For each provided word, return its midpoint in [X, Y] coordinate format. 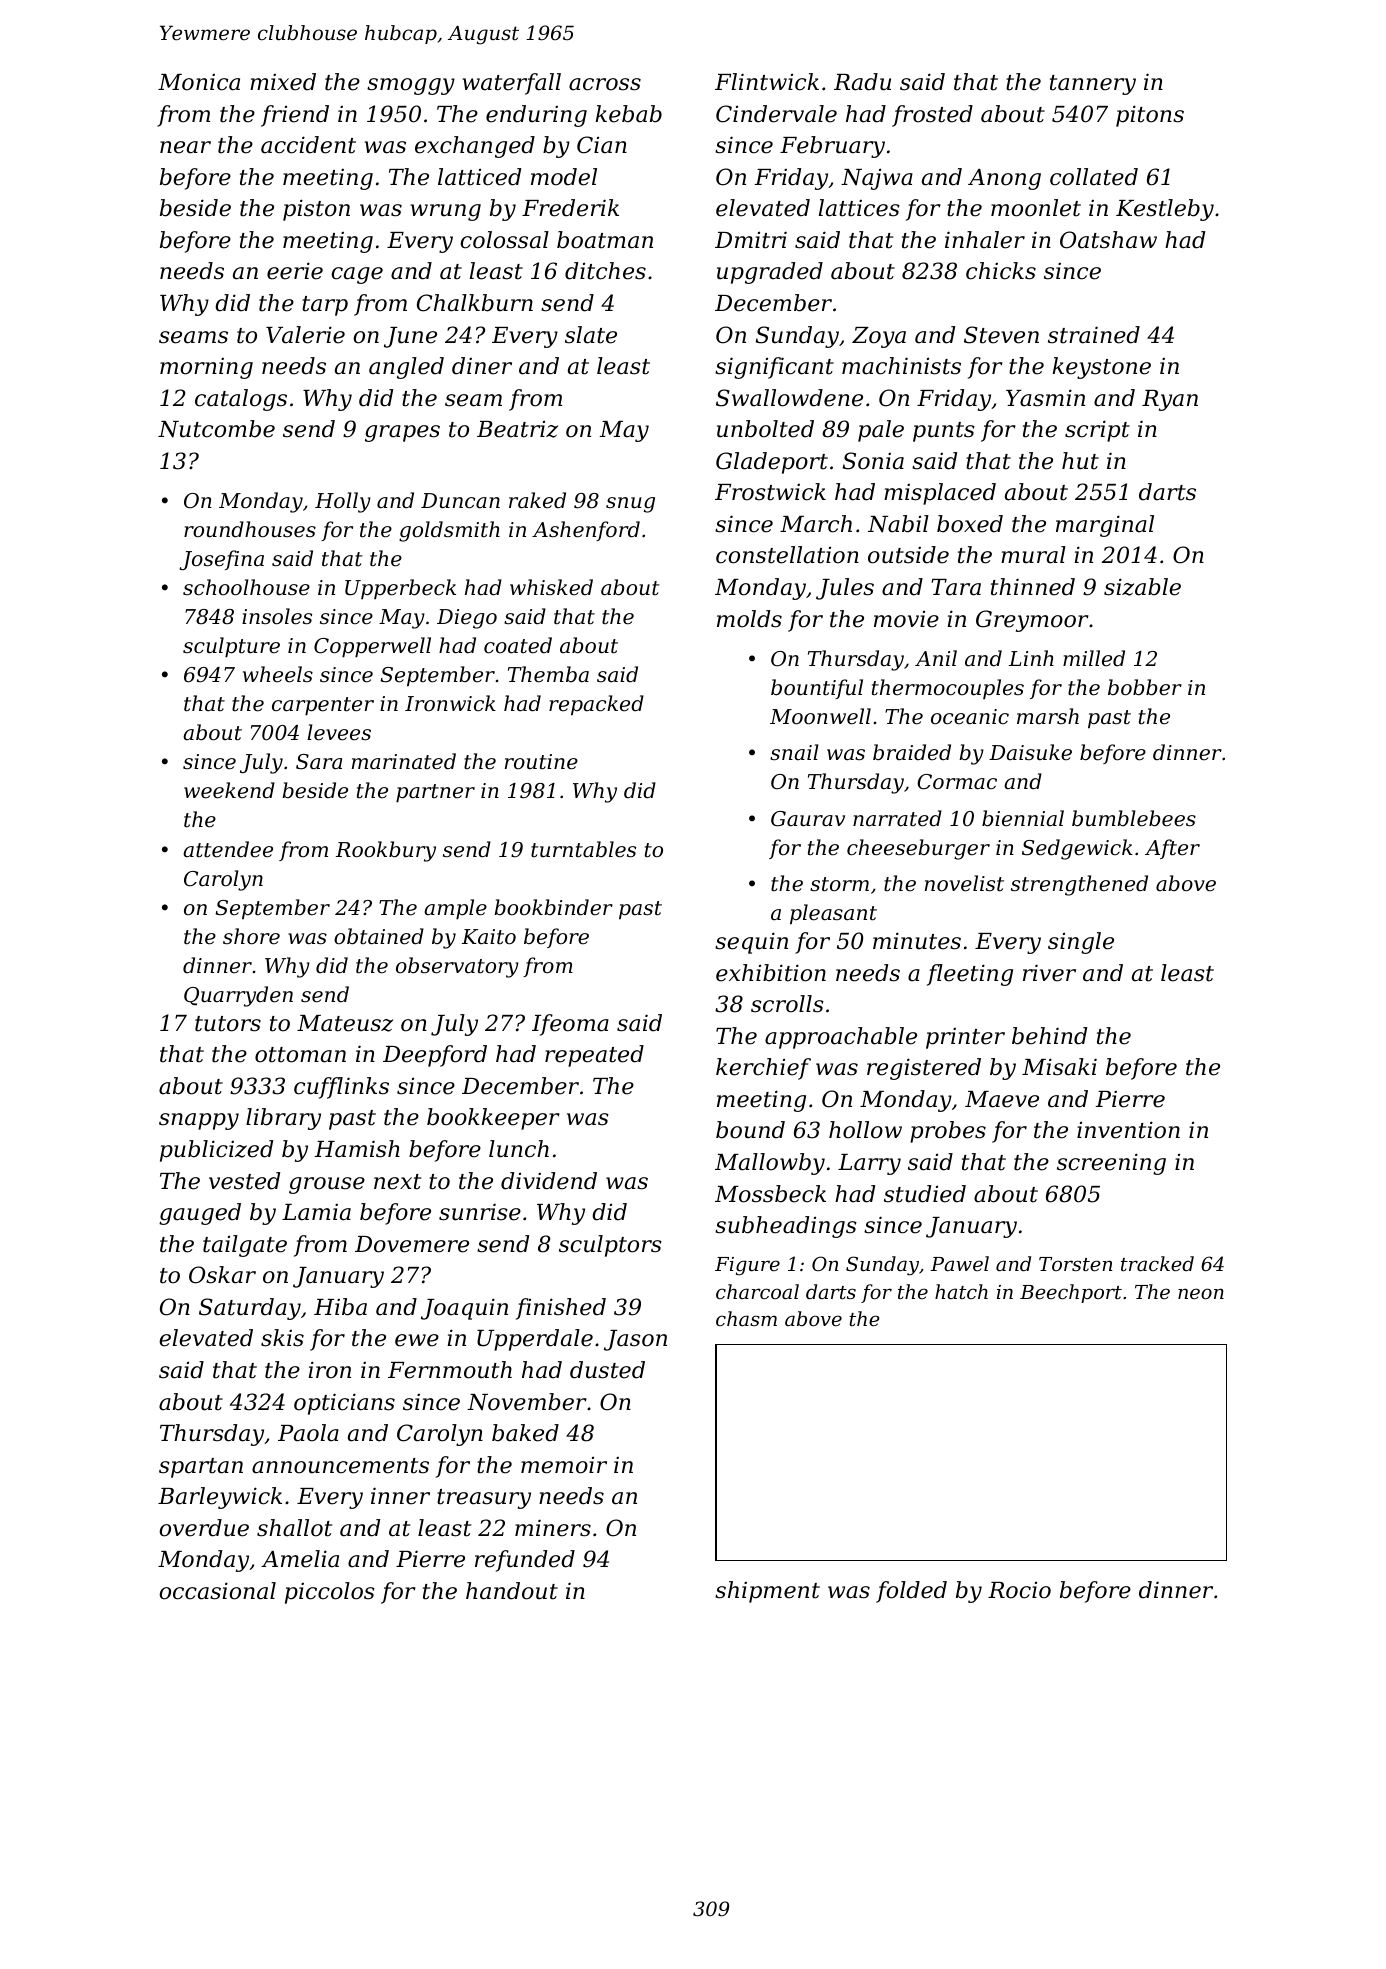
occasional [217, 1591]
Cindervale [776, 114]
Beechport [1071, 1293]
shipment [767, 1592]
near [185, 147]
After [1172, 849]
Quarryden [238, 996]
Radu [862, 82]
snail [794, 752]
